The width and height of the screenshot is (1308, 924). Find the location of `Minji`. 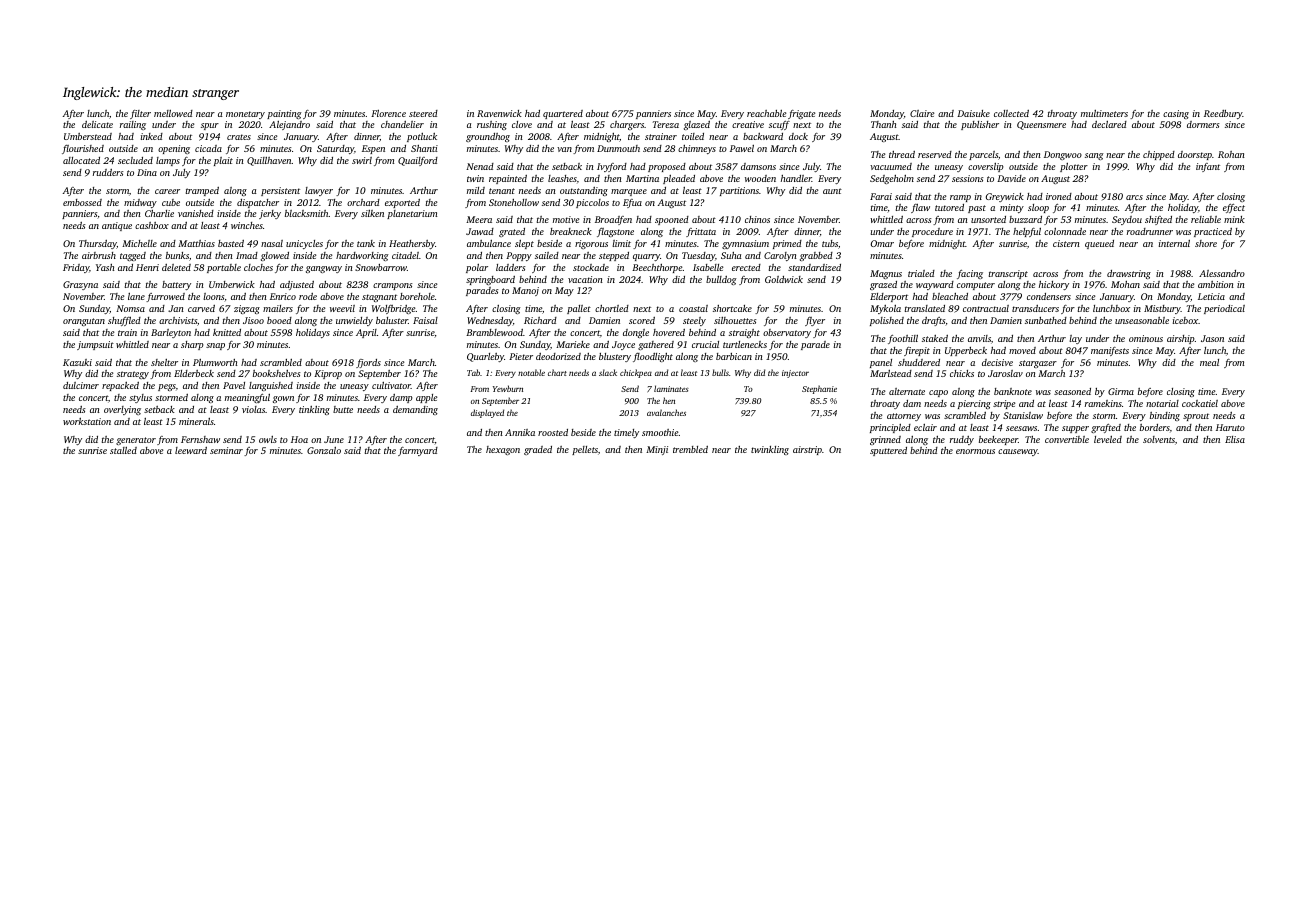

Minji is located at coordinates (657, 450).
